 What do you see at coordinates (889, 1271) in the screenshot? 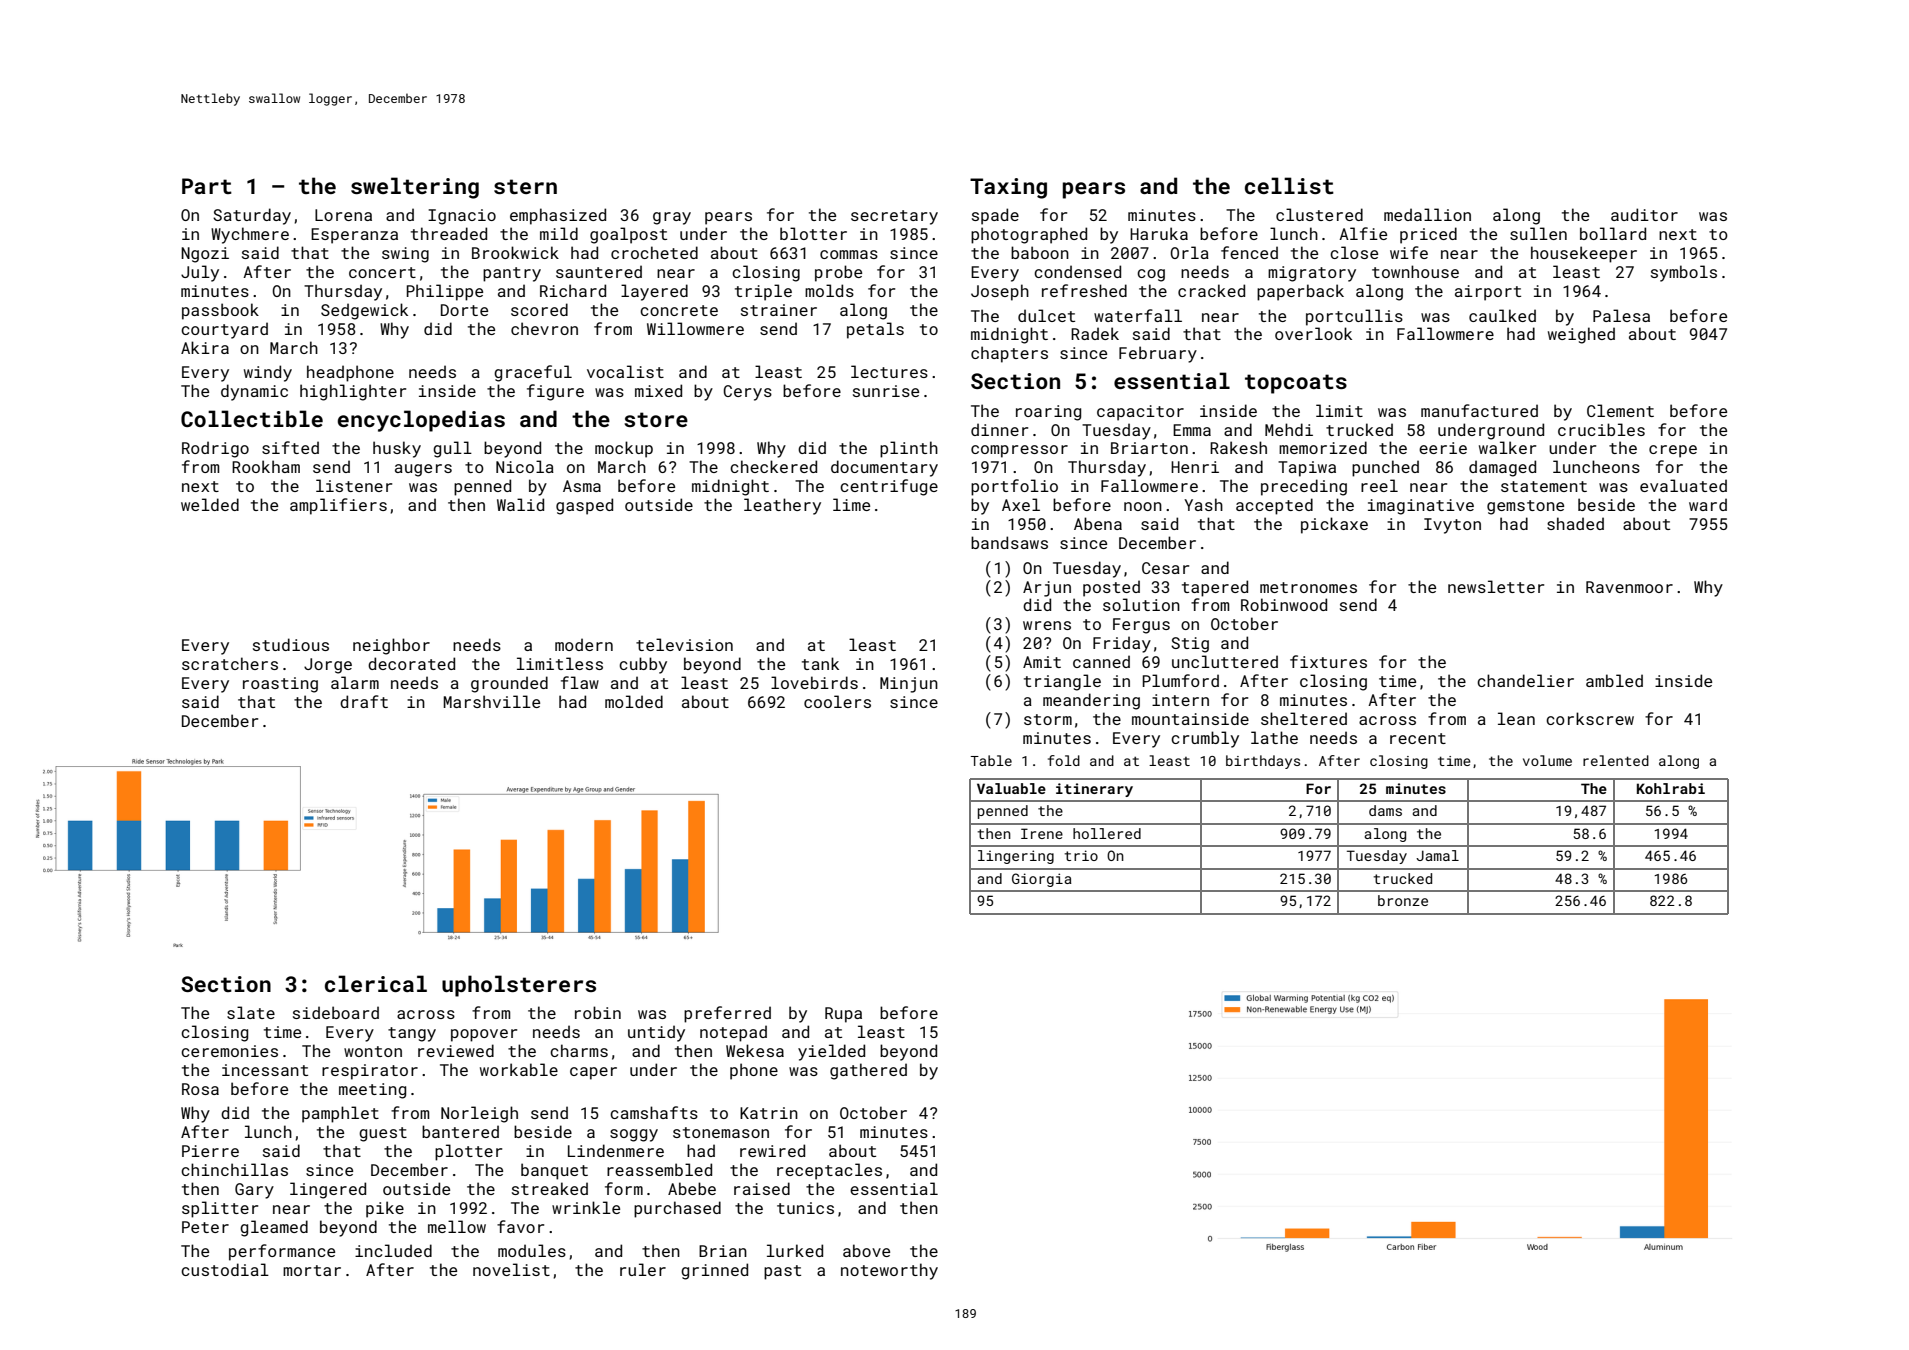
I see `noteworthy` at bounding box center [889, 1271].
